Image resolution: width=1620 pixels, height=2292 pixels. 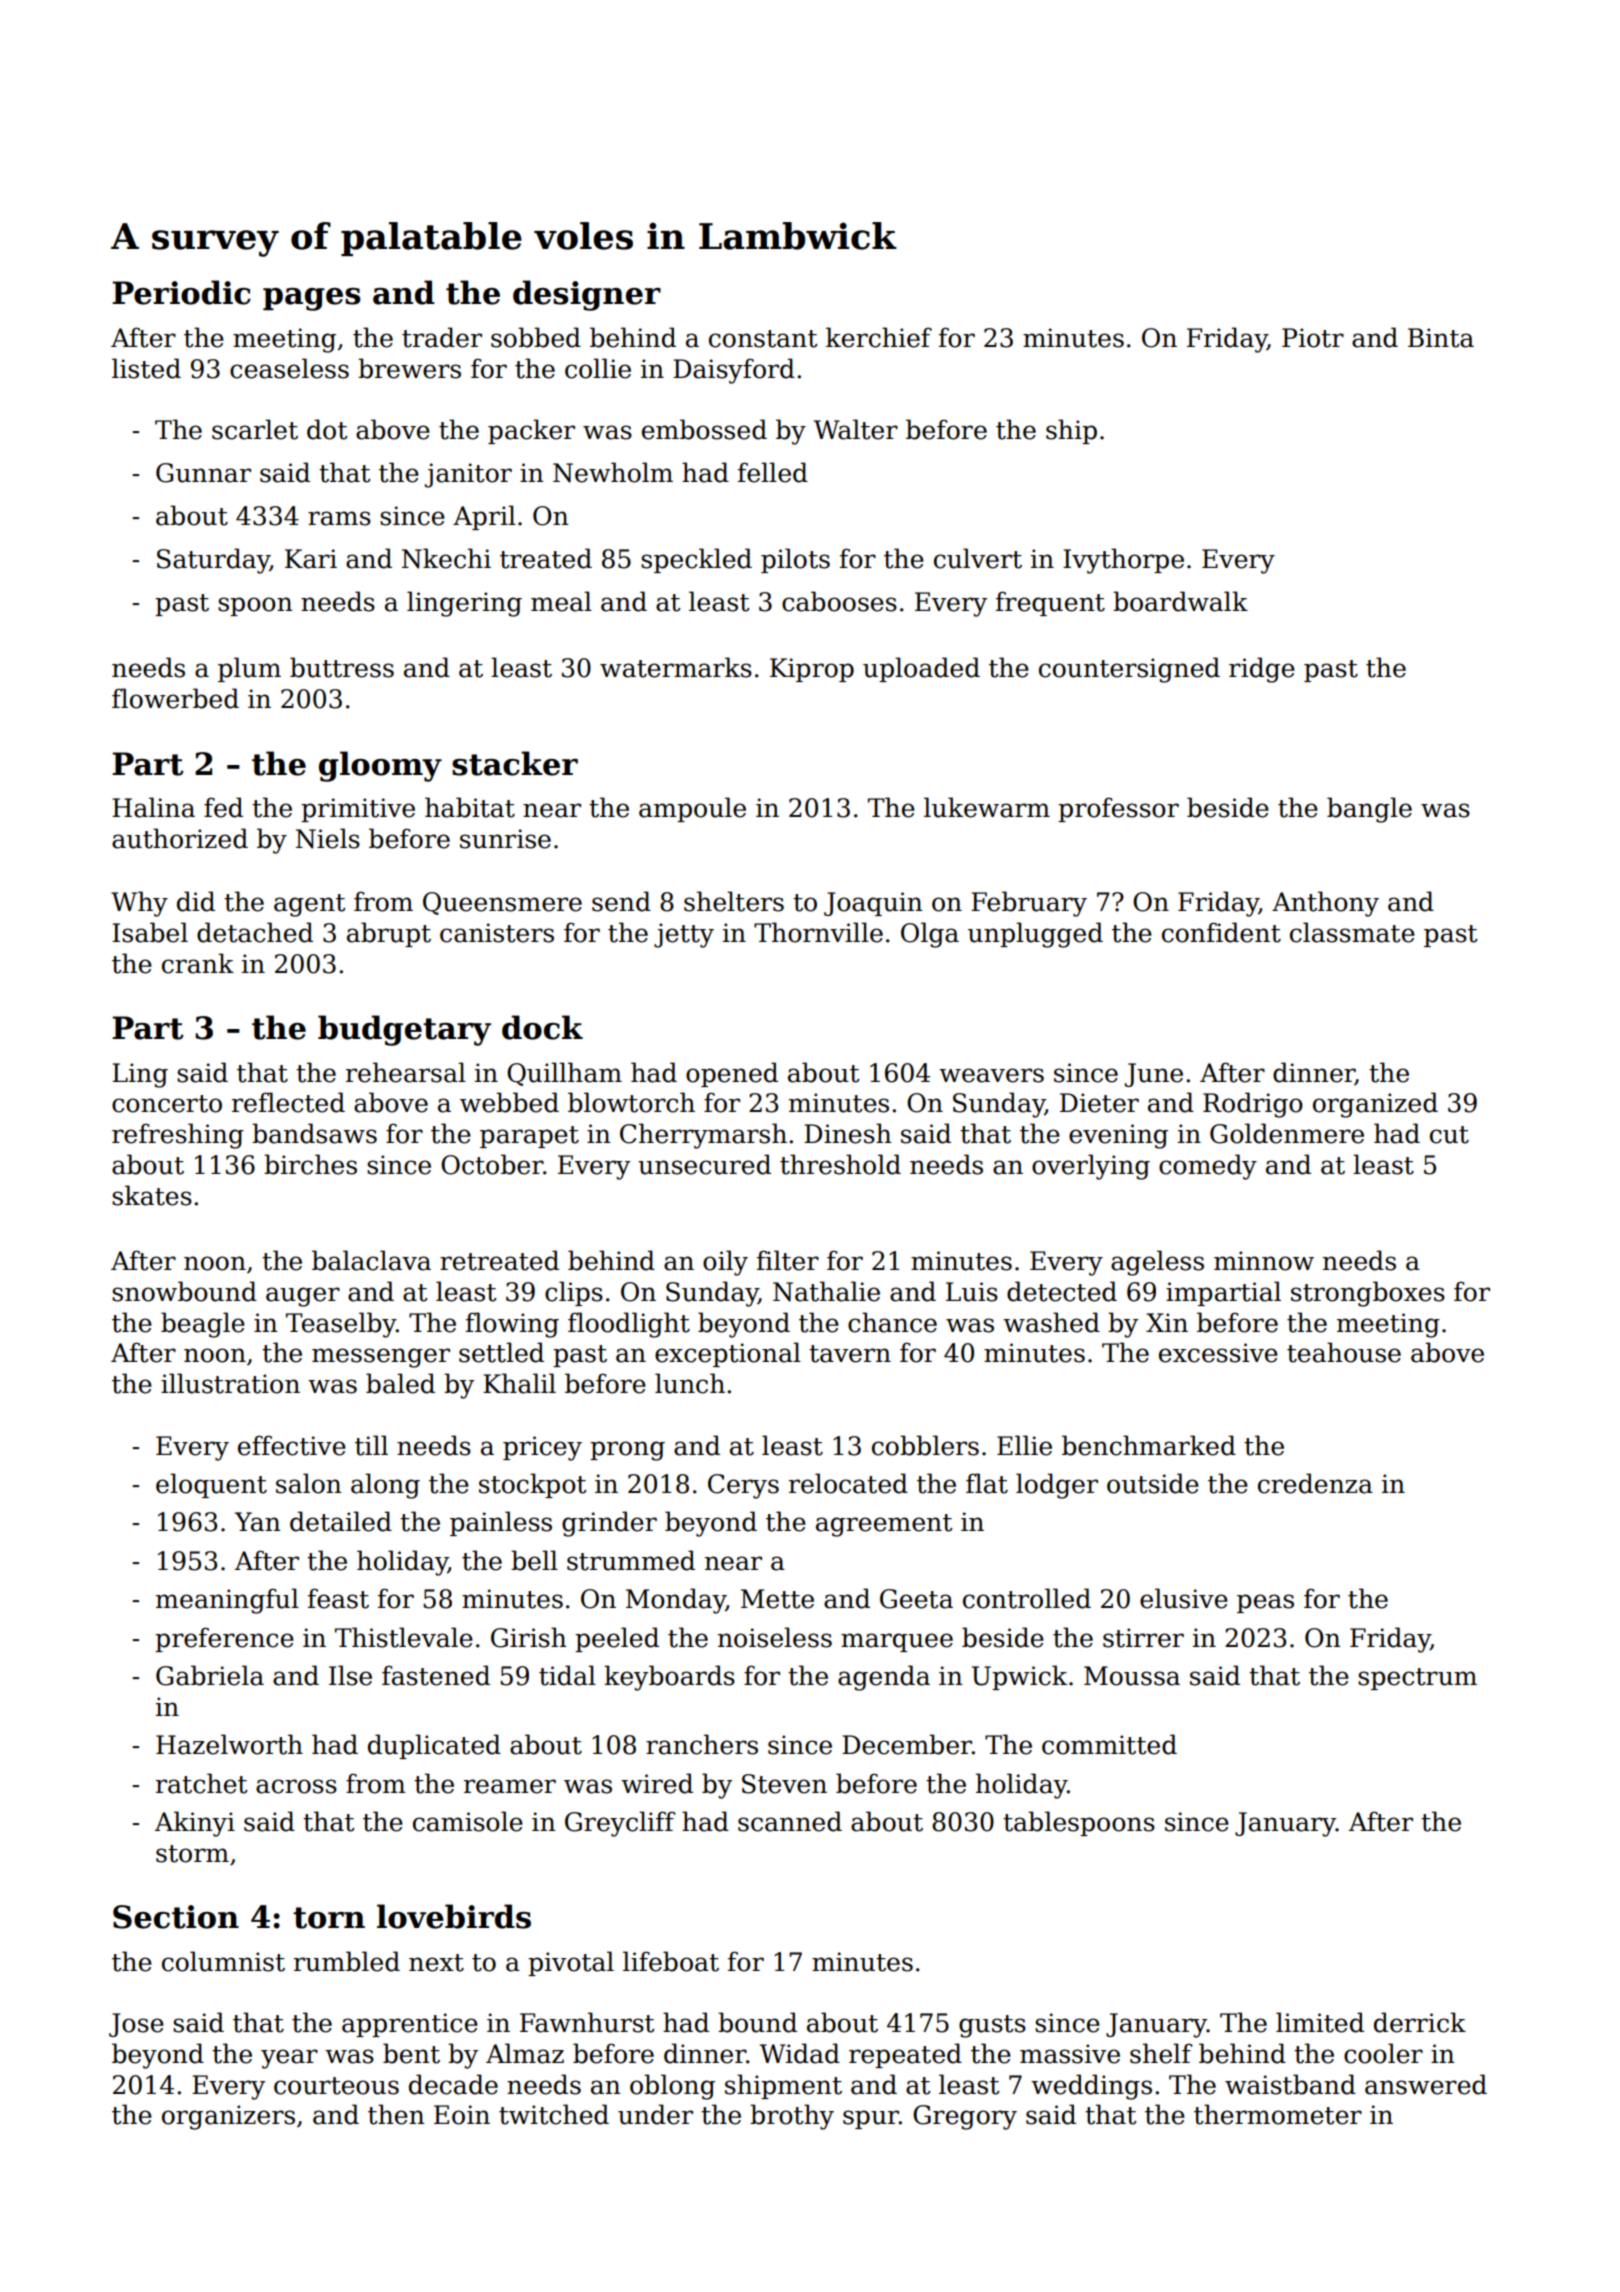 I want to click on designer, so click(x=587, y=295).
